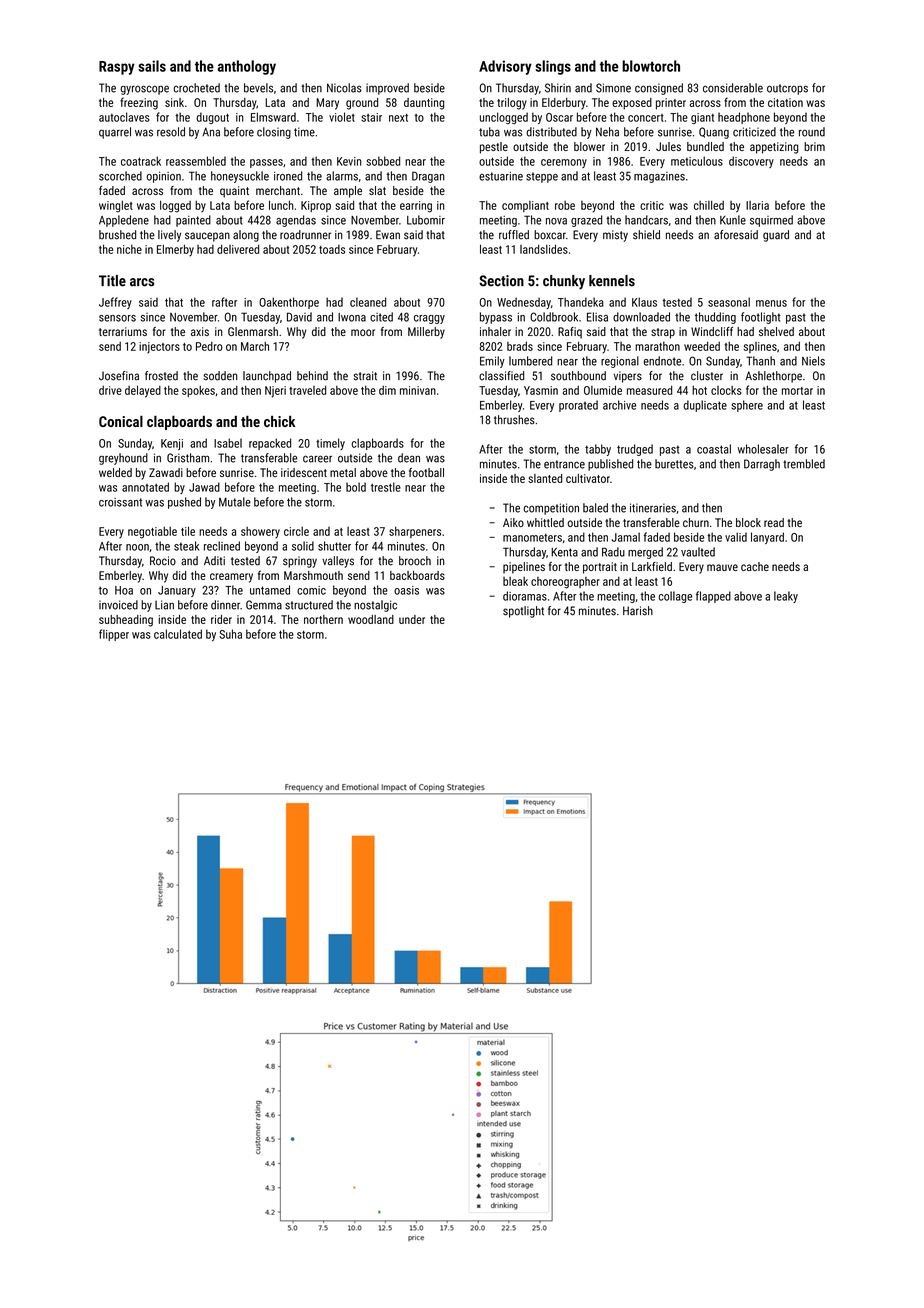  I want to click on Harish, so click(638, 611).
